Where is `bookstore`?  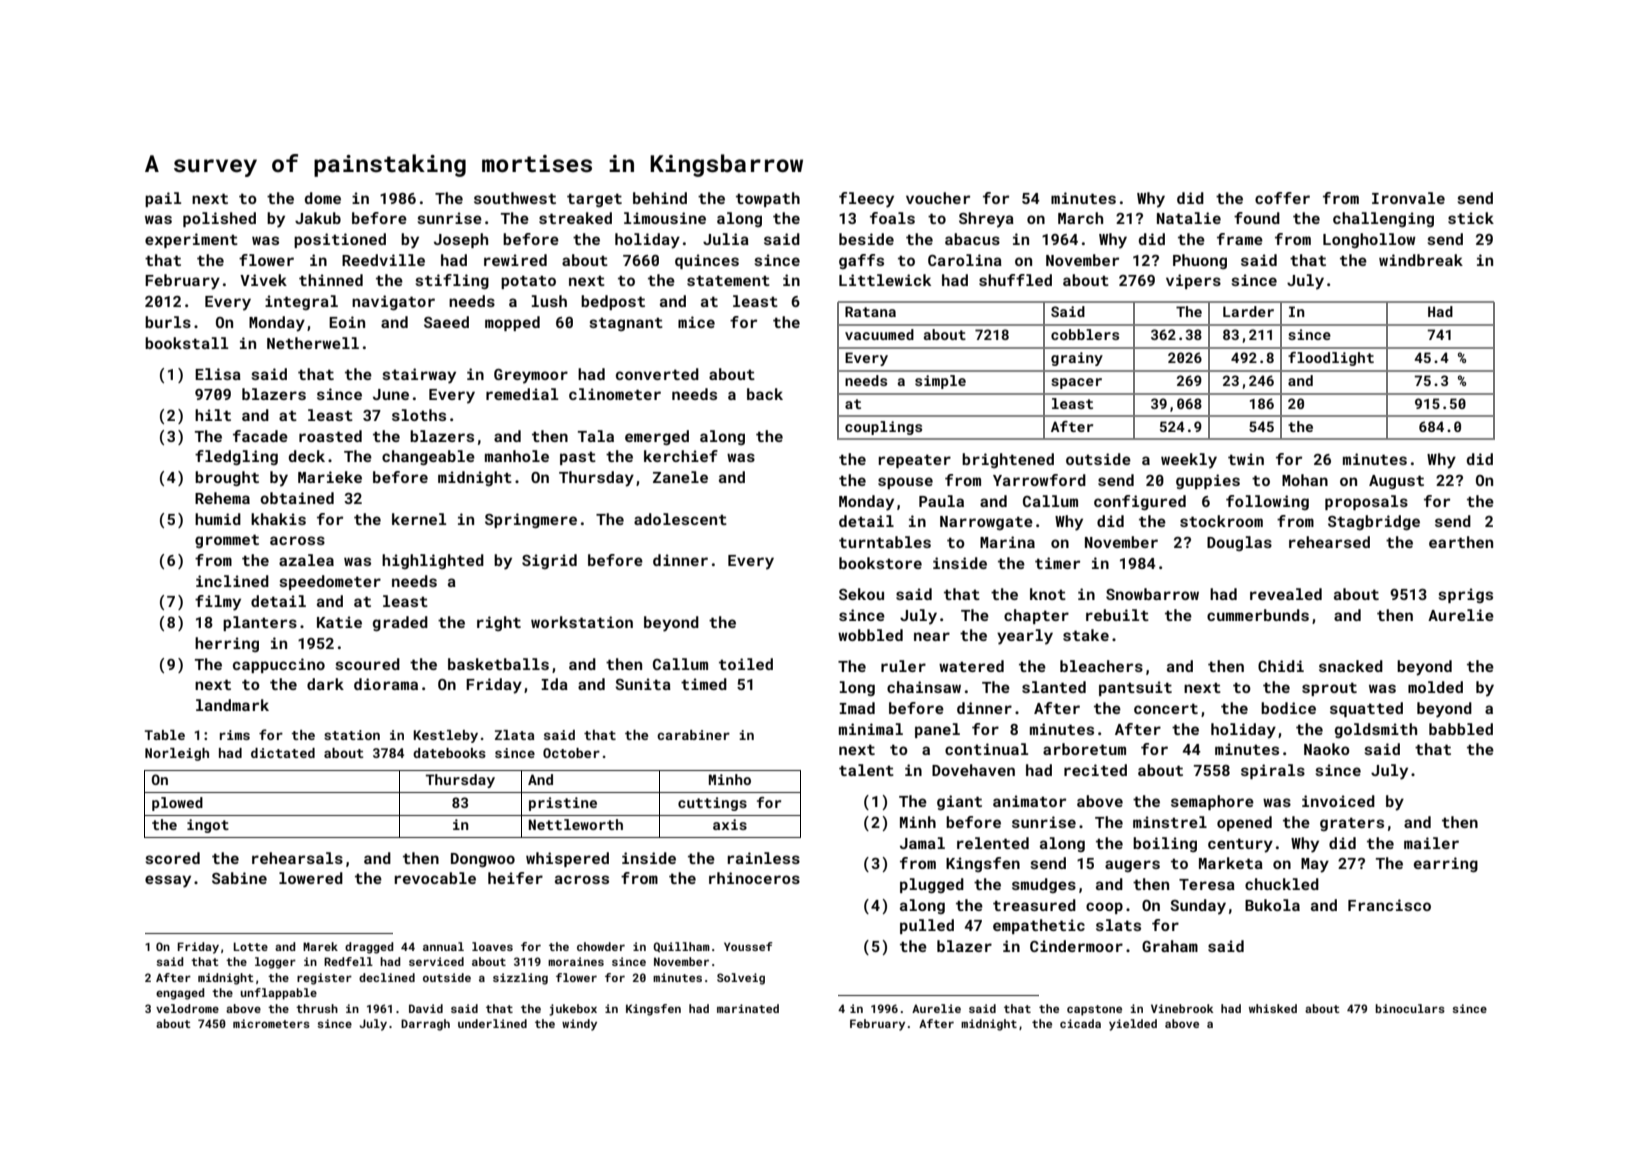 bookstore is located at coordinates (880, 563).
